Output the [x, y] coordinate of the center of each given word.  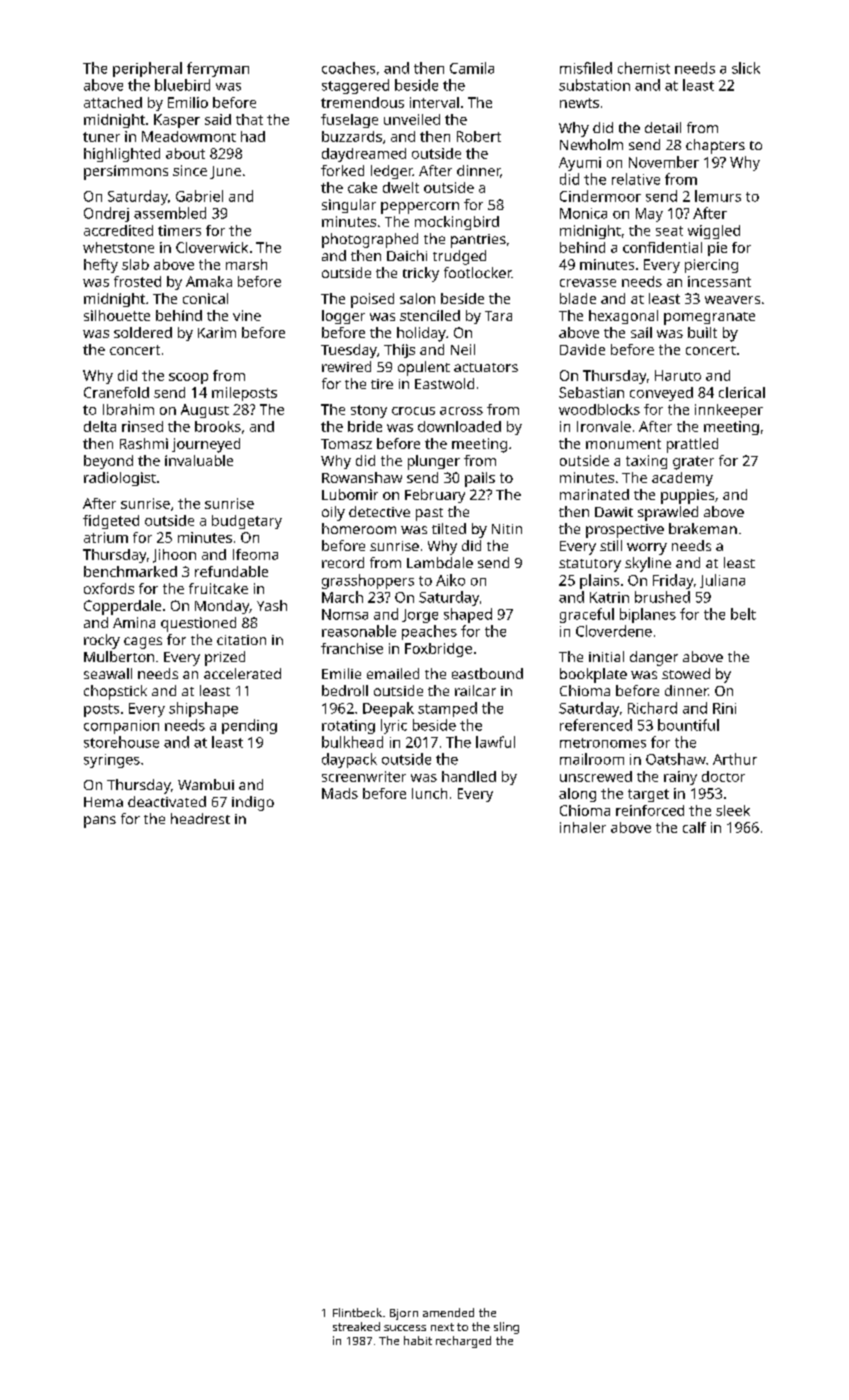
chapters [715, 146]
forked [342, 170]
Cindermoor [600, 196]
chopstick [115, 692]
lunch [429, 793]
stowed [686, 673]
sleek [733, 810]
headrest [200, 818]
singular [349, 206]
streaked [356, 1326]
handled [469, 776]
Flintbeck [357, 1312]
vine [247, 315]
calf [694, 827]
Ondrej [106, 214]
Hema [103, 802]
